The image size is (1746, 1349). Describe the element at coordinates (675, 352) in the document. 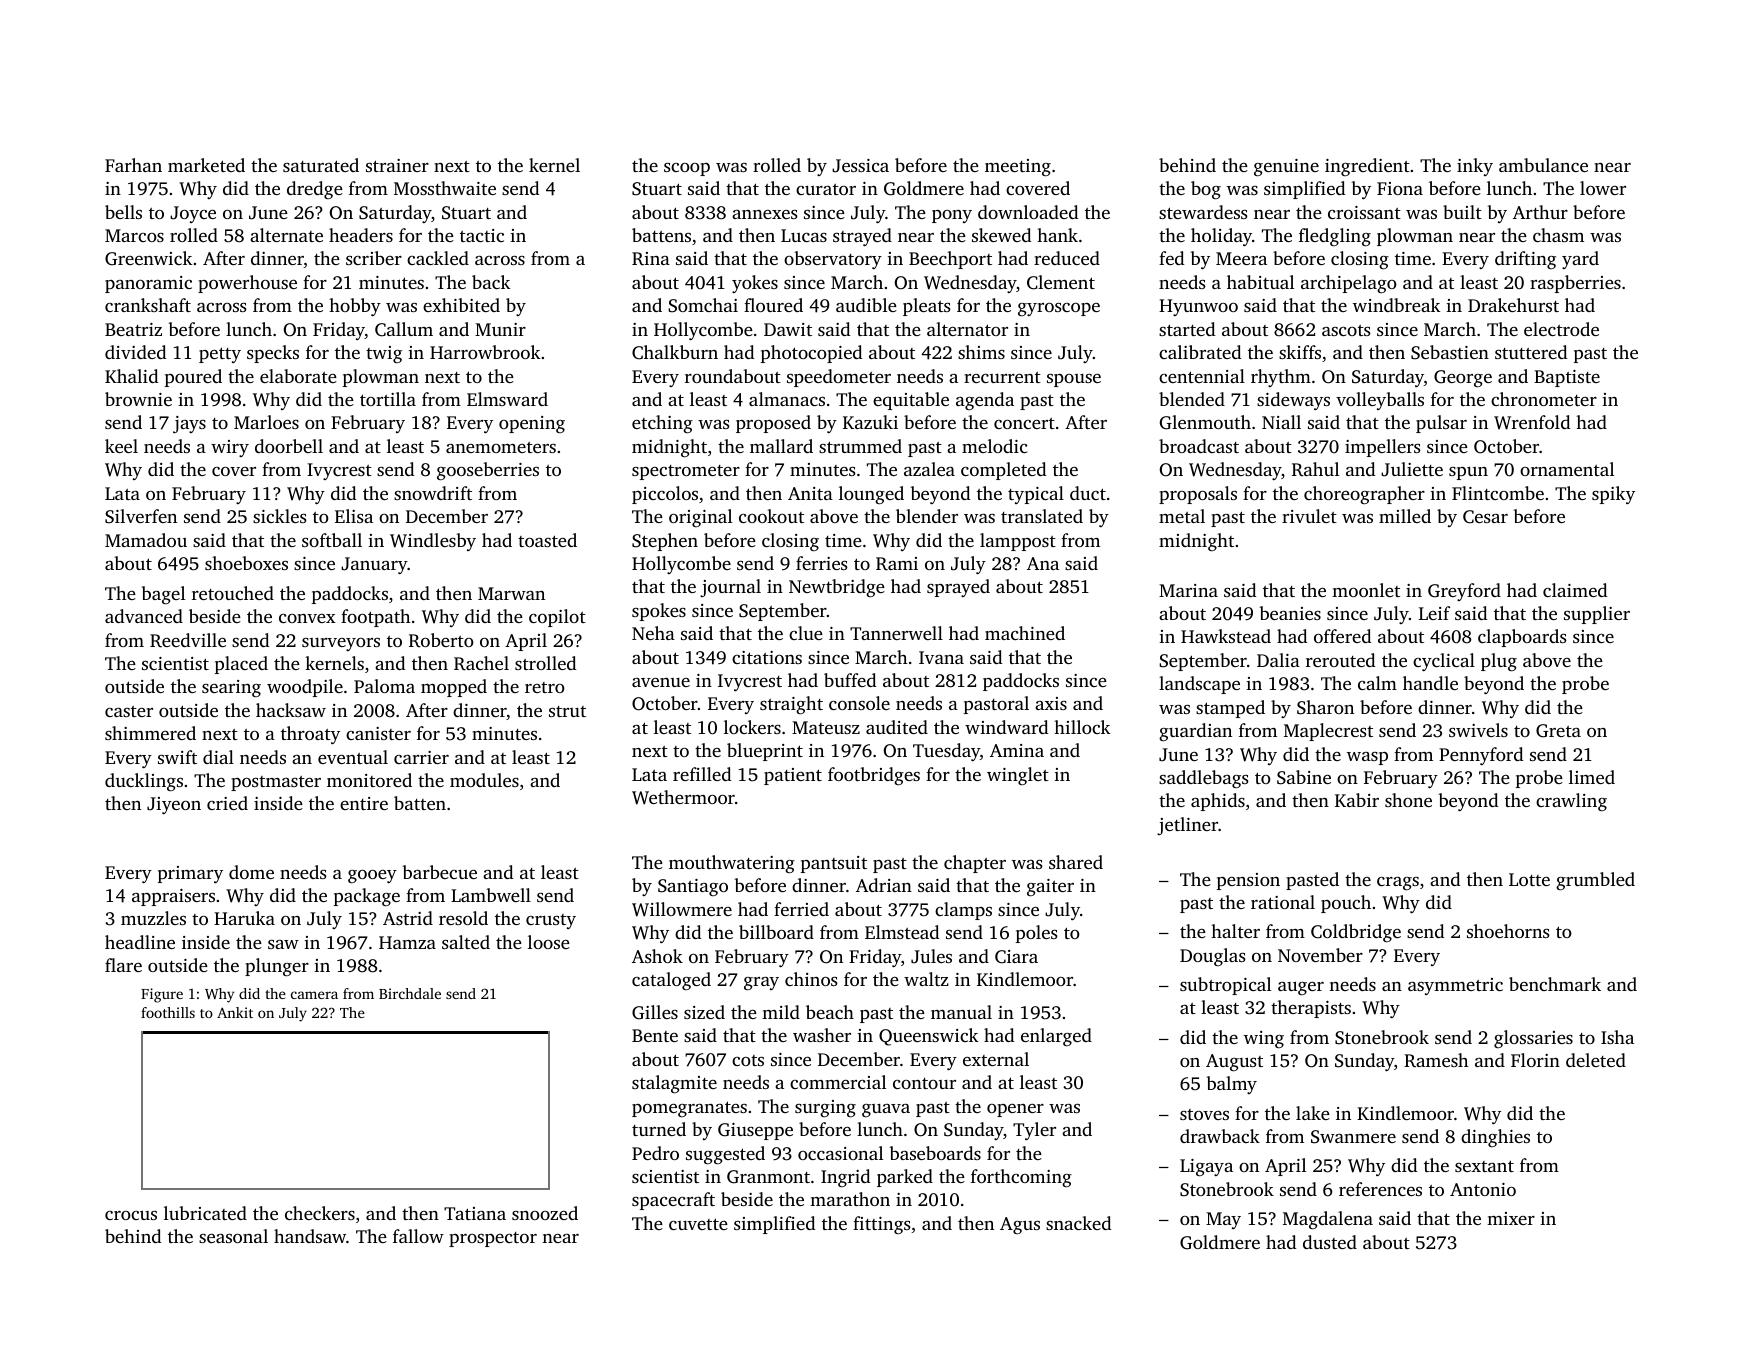

I see `Chalkburn` at that location.
